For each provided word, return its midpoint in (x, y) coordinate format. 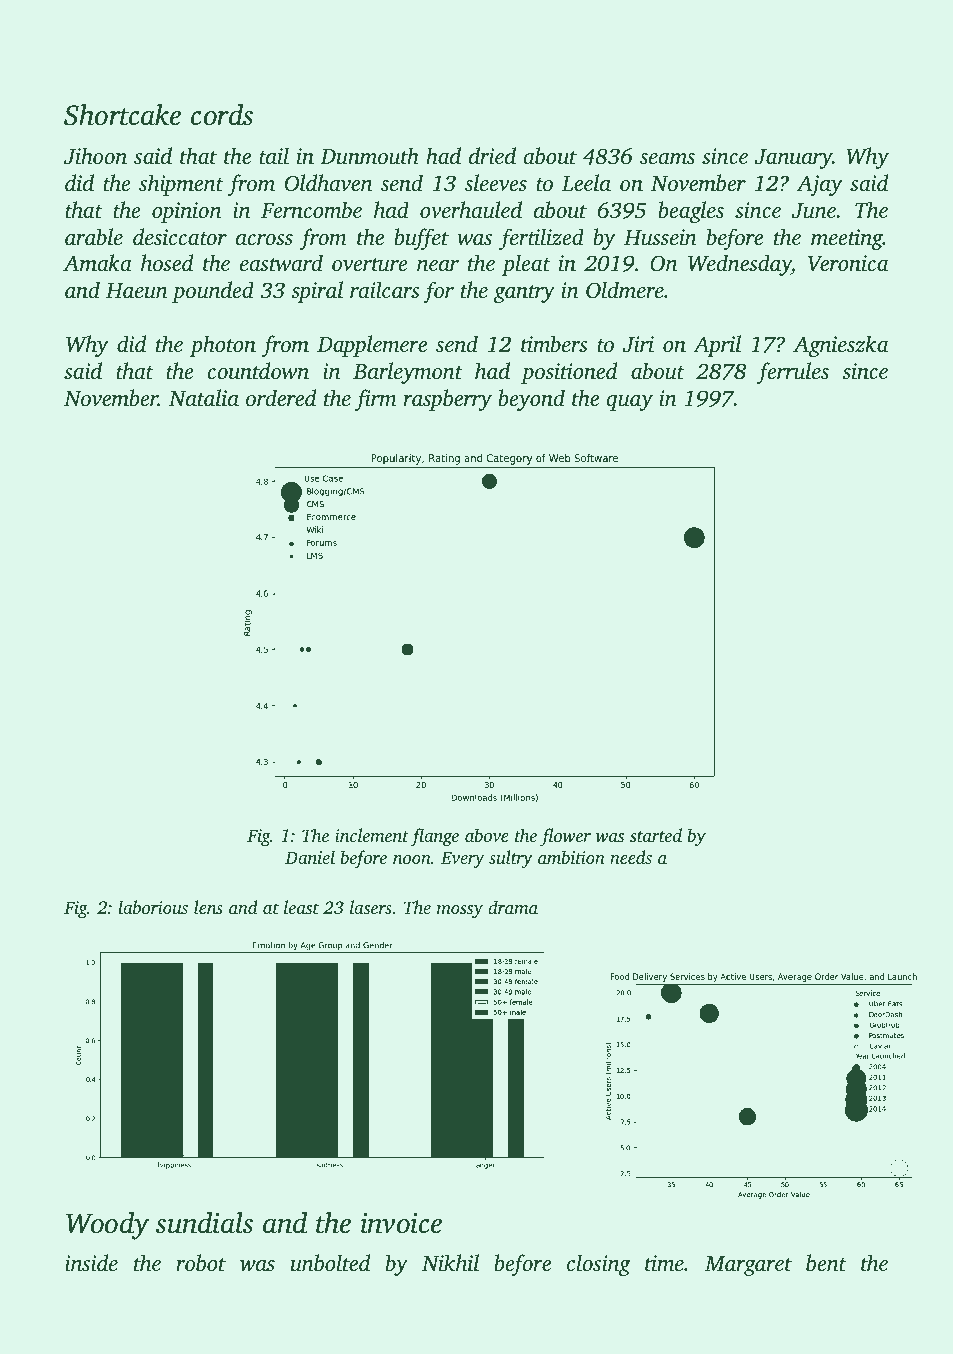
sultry (511, 859)
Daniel (310, 857)
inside (91, 1262)
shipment (181, 185)
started (656, 835)
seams (667, 158)
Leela (586, 182)
